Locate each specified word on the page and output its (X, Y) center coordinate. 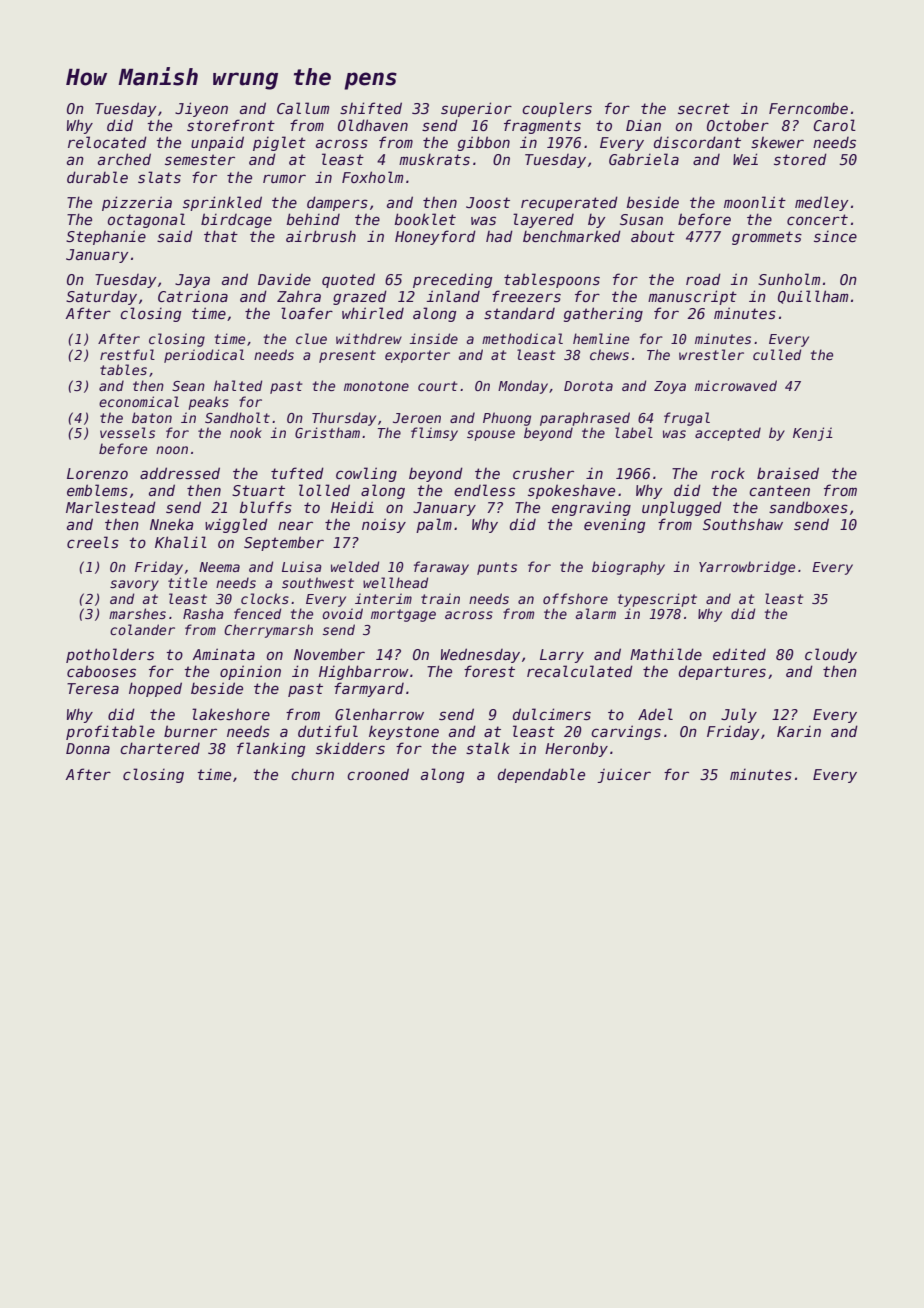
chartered (160, 748)
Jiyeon (201, 109)
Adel (655, 714)
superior (476, 109)
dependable (541, 775)
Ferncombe (808, 108)
